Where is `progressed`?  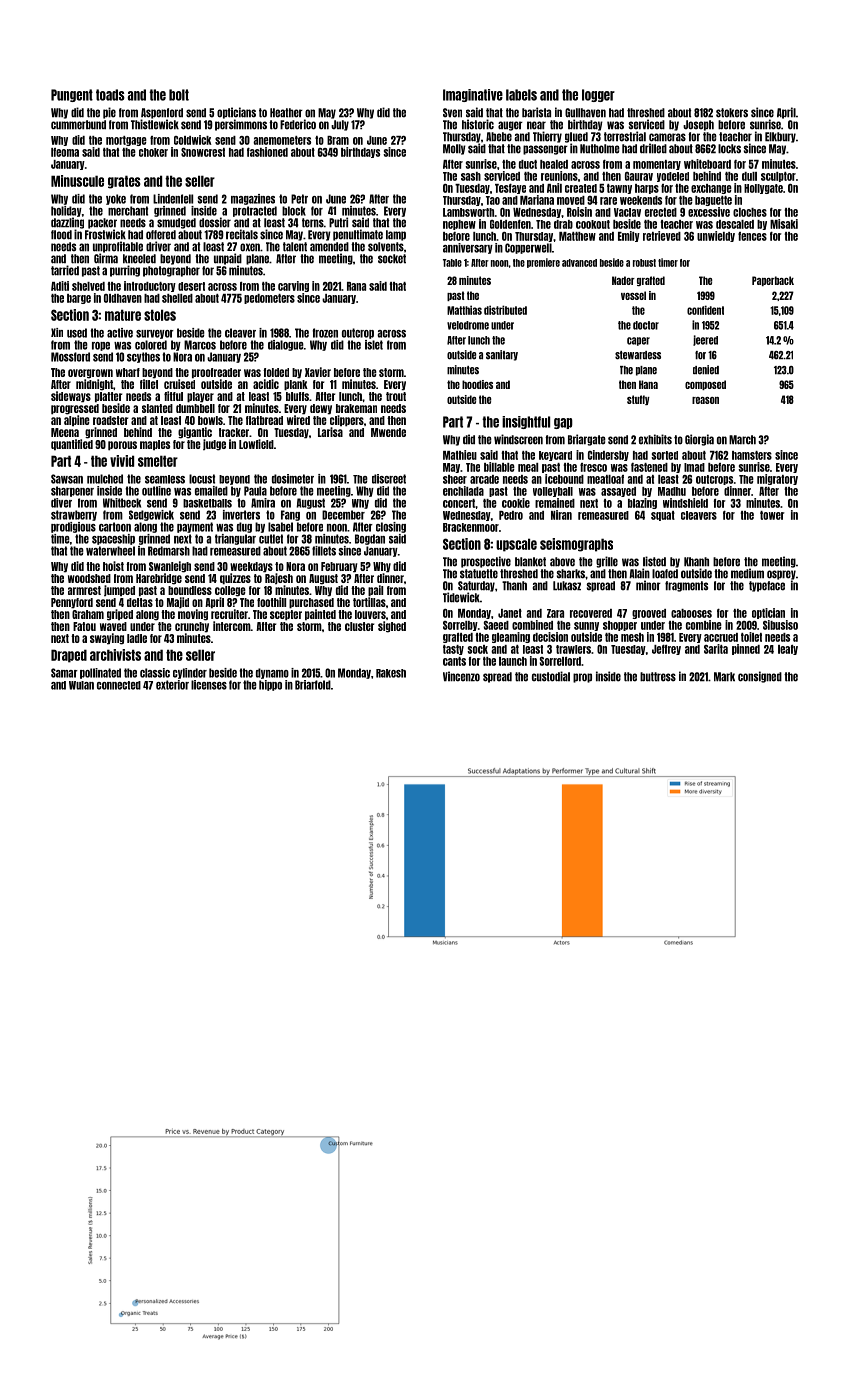 progressed is located at coordinates (75, 409).
